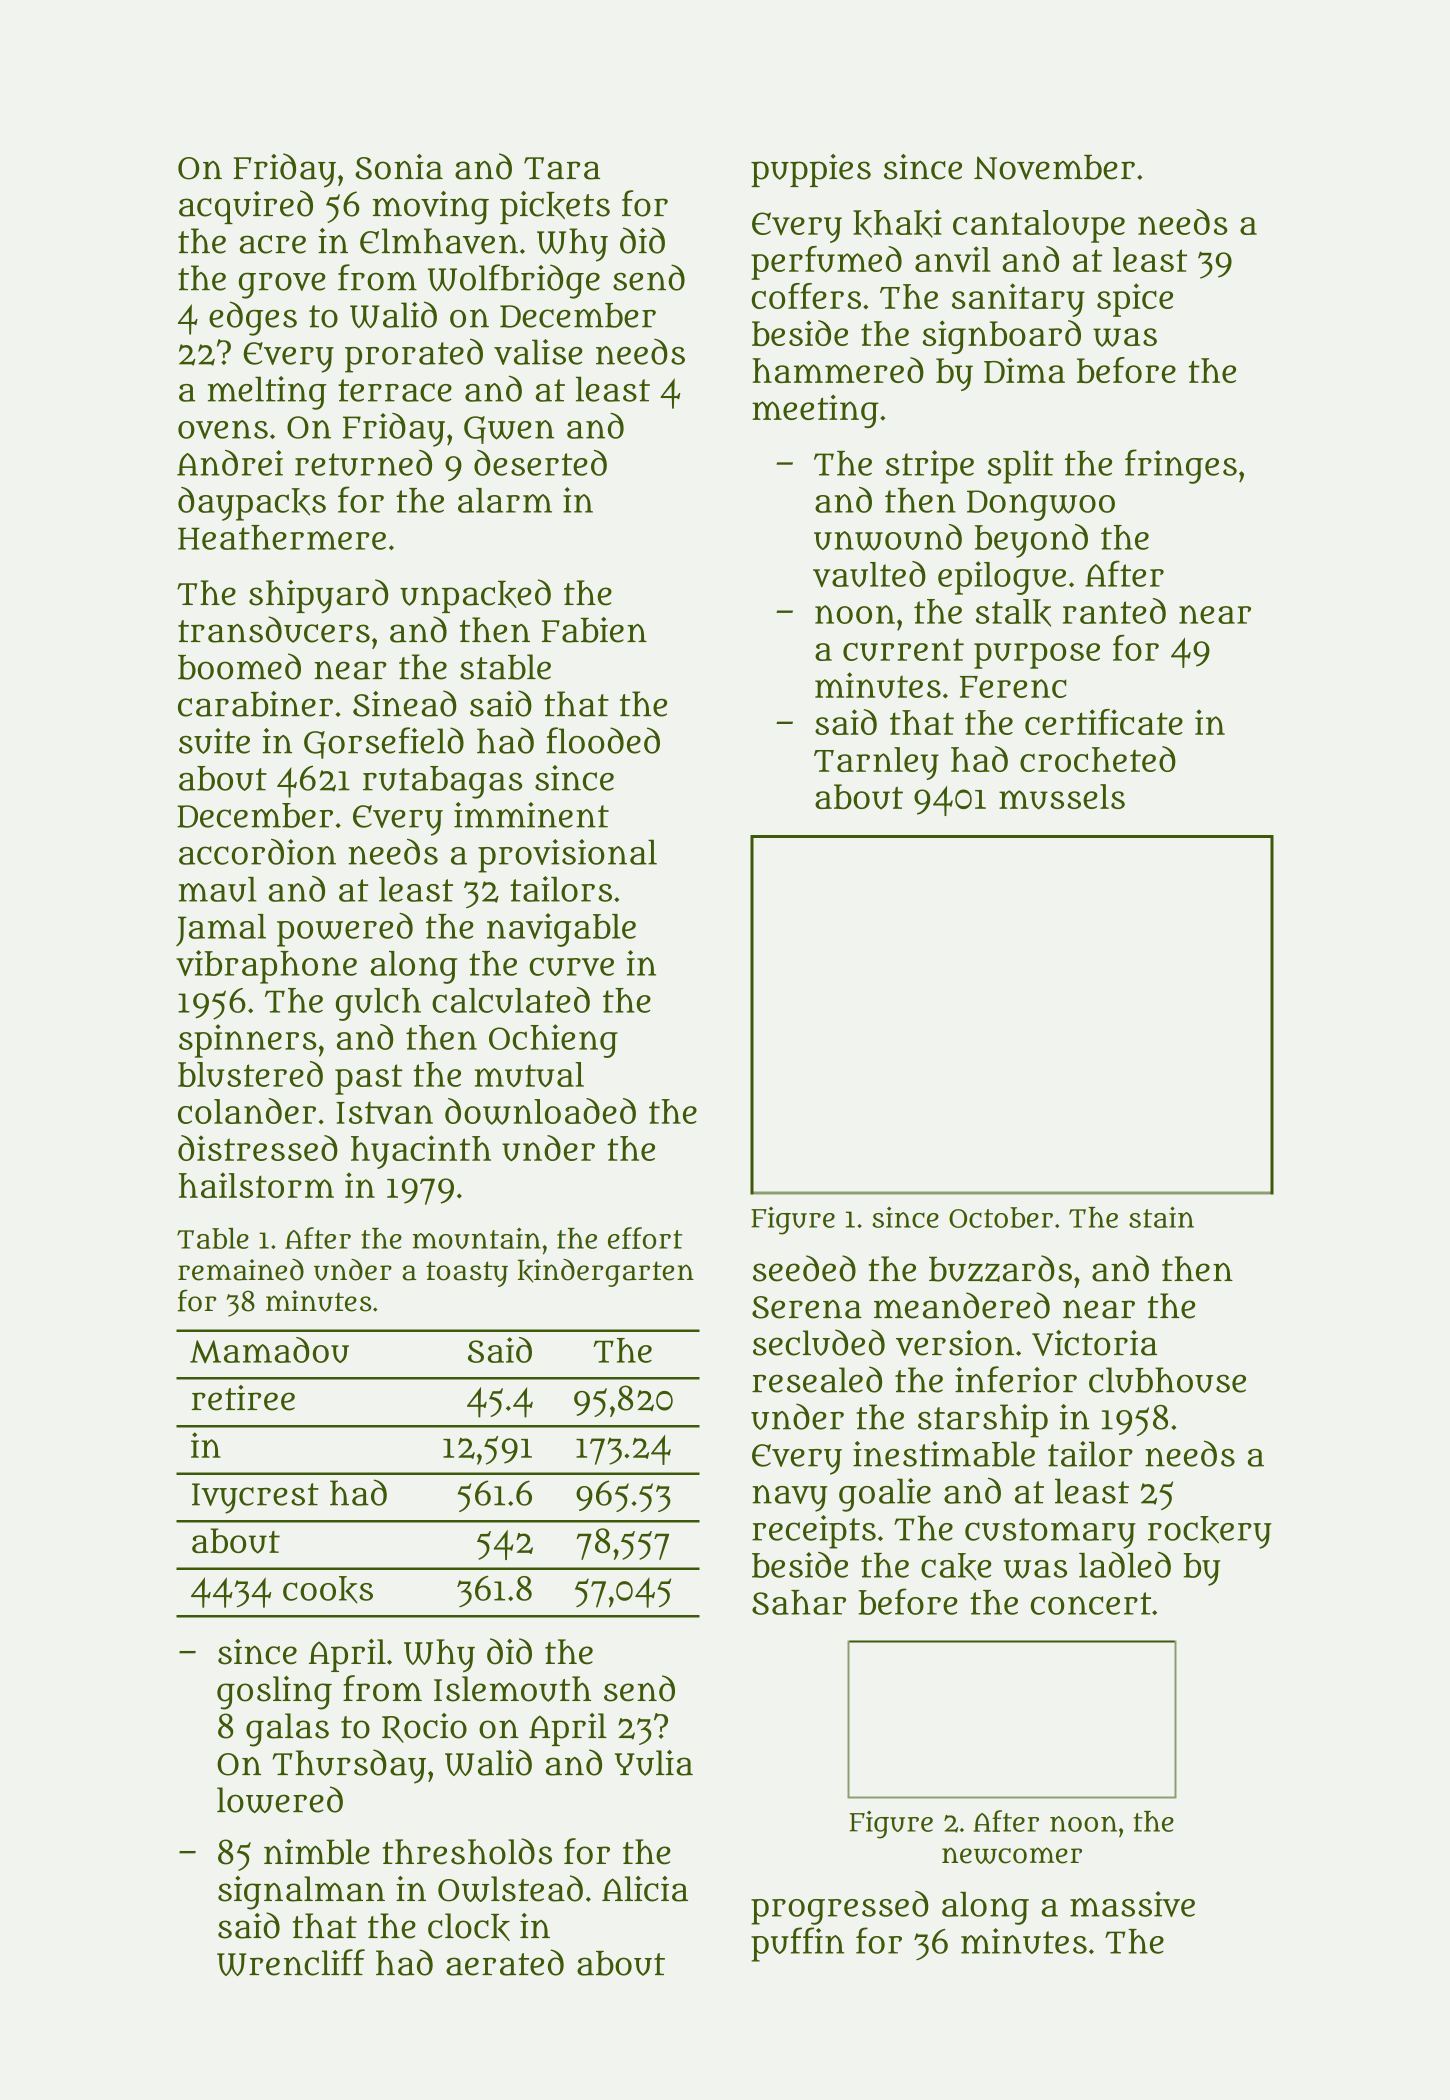 This page has height=2100, width=1450. Describe the element at coordinates (811, 170) in the page. I see `puppies` at that location.
